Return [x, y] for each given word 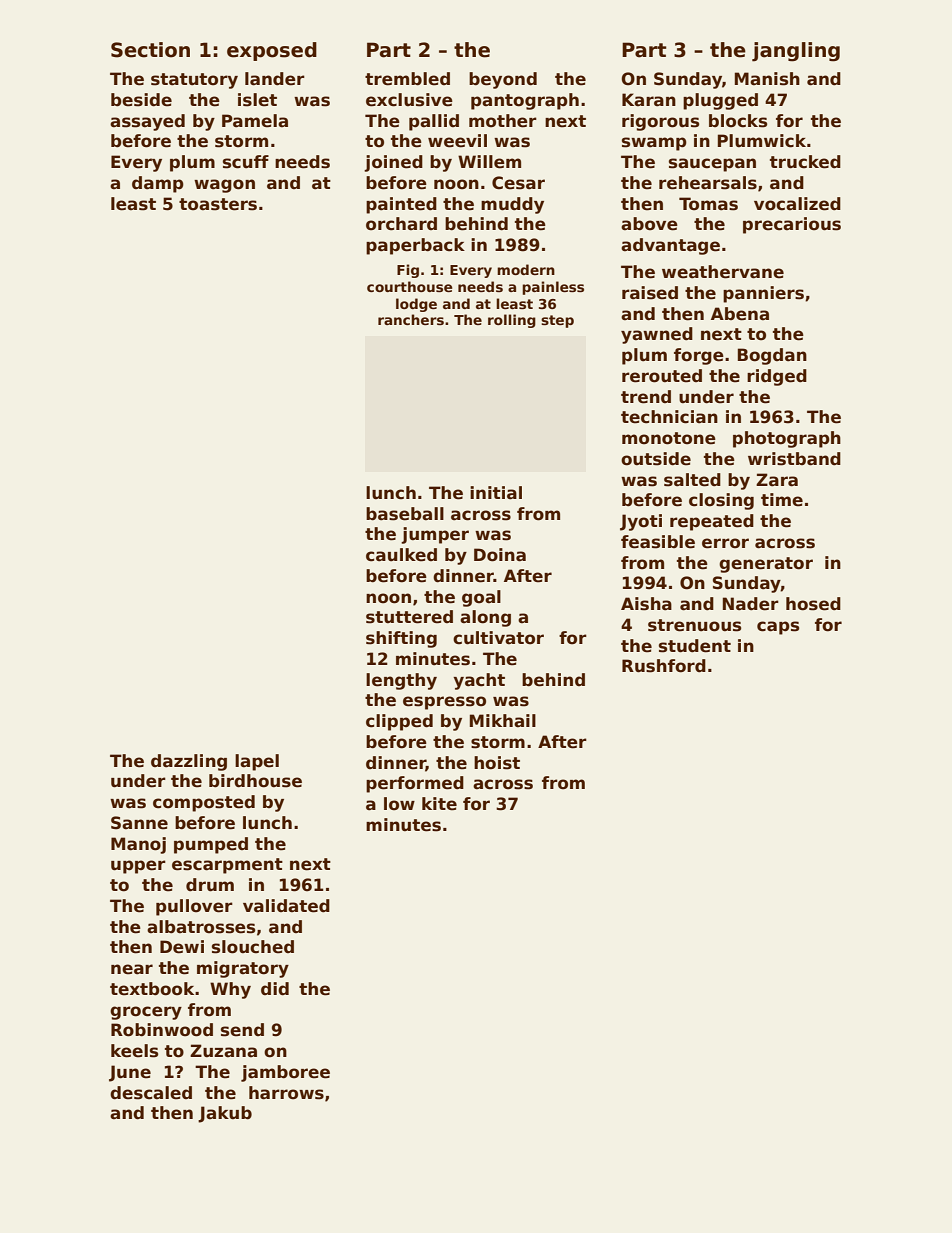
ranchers [411, 319]
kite [439, 804]
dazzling [189, 762]
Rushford [664, 666]
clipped [399, 722]
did [275, 989]
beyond [503, 80]
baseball [405, 514]
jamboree [285, 1073]
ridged [777, 377]
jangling [796, 52]
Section [150, 50]
